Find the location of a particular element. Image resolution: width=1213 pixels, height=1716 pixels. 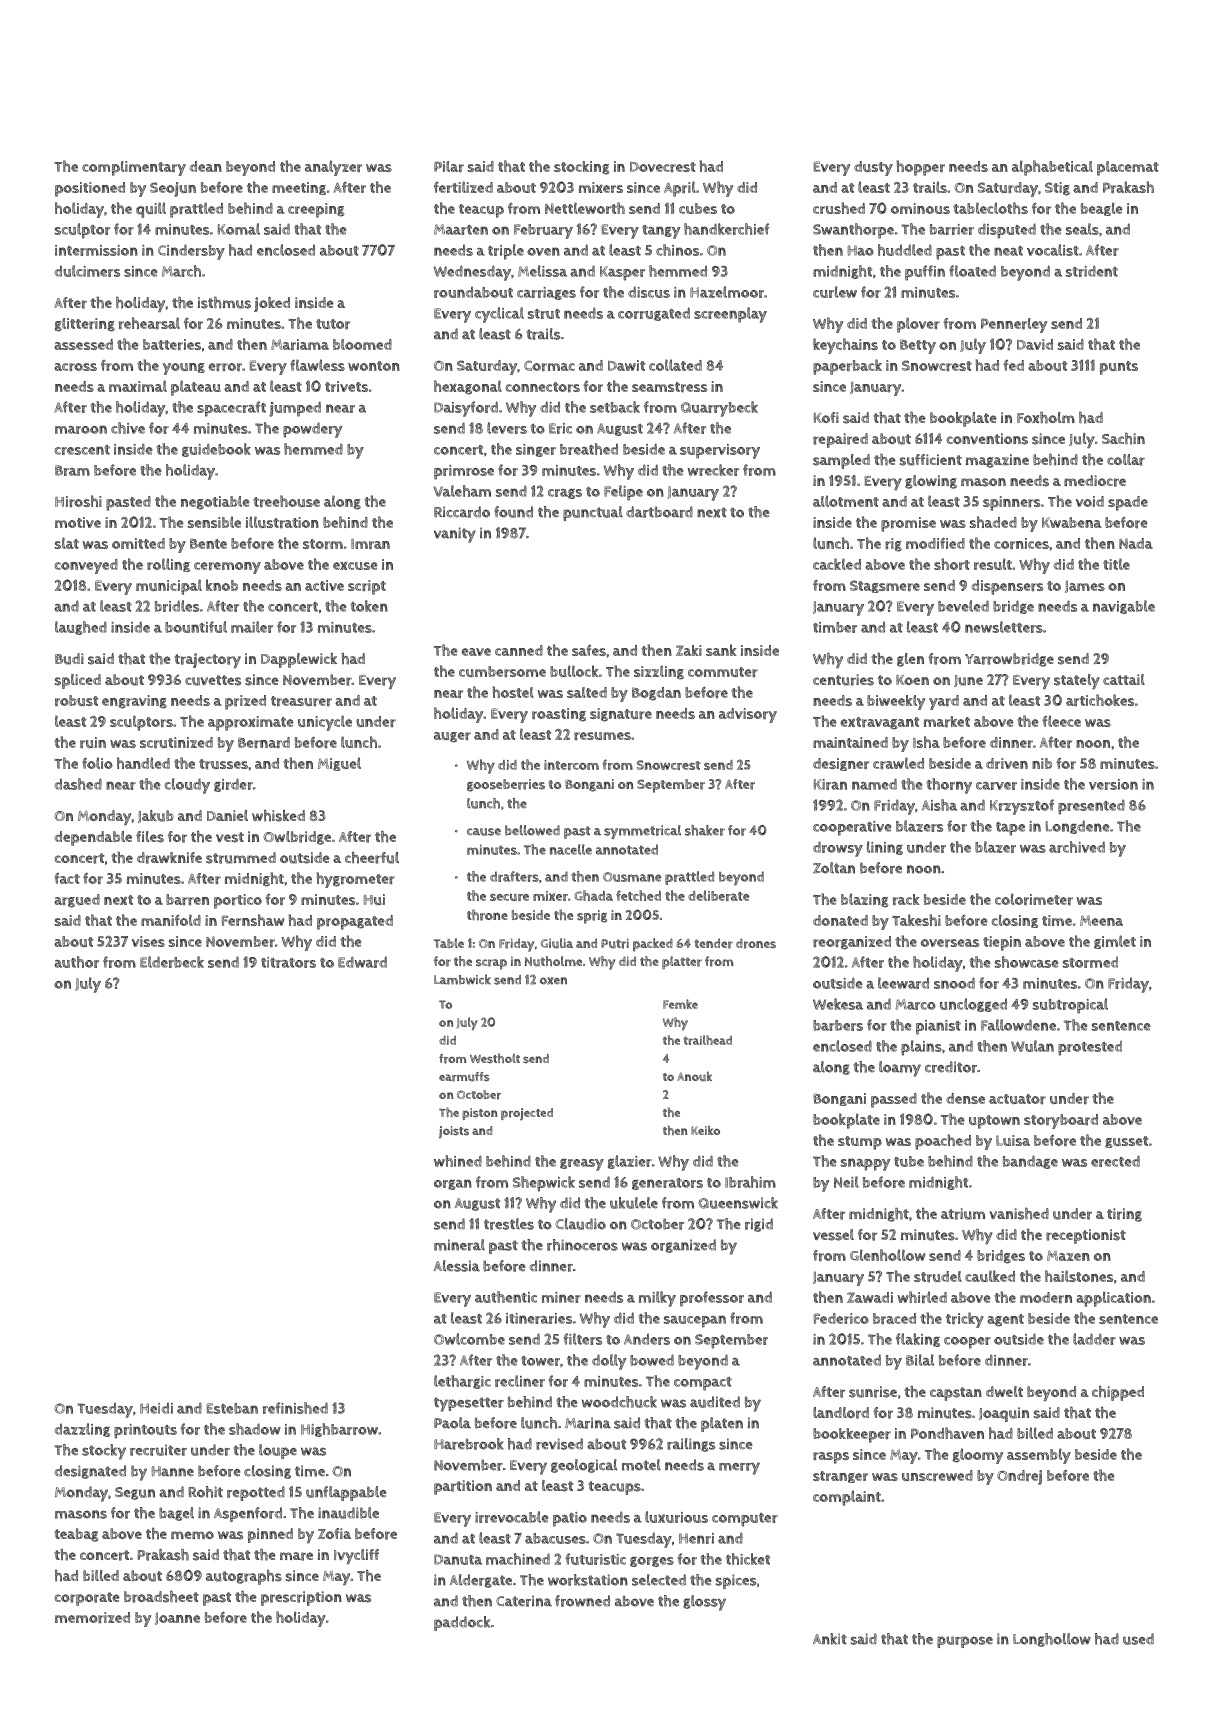

irrevocable is located at coordinates (512, 1517).
